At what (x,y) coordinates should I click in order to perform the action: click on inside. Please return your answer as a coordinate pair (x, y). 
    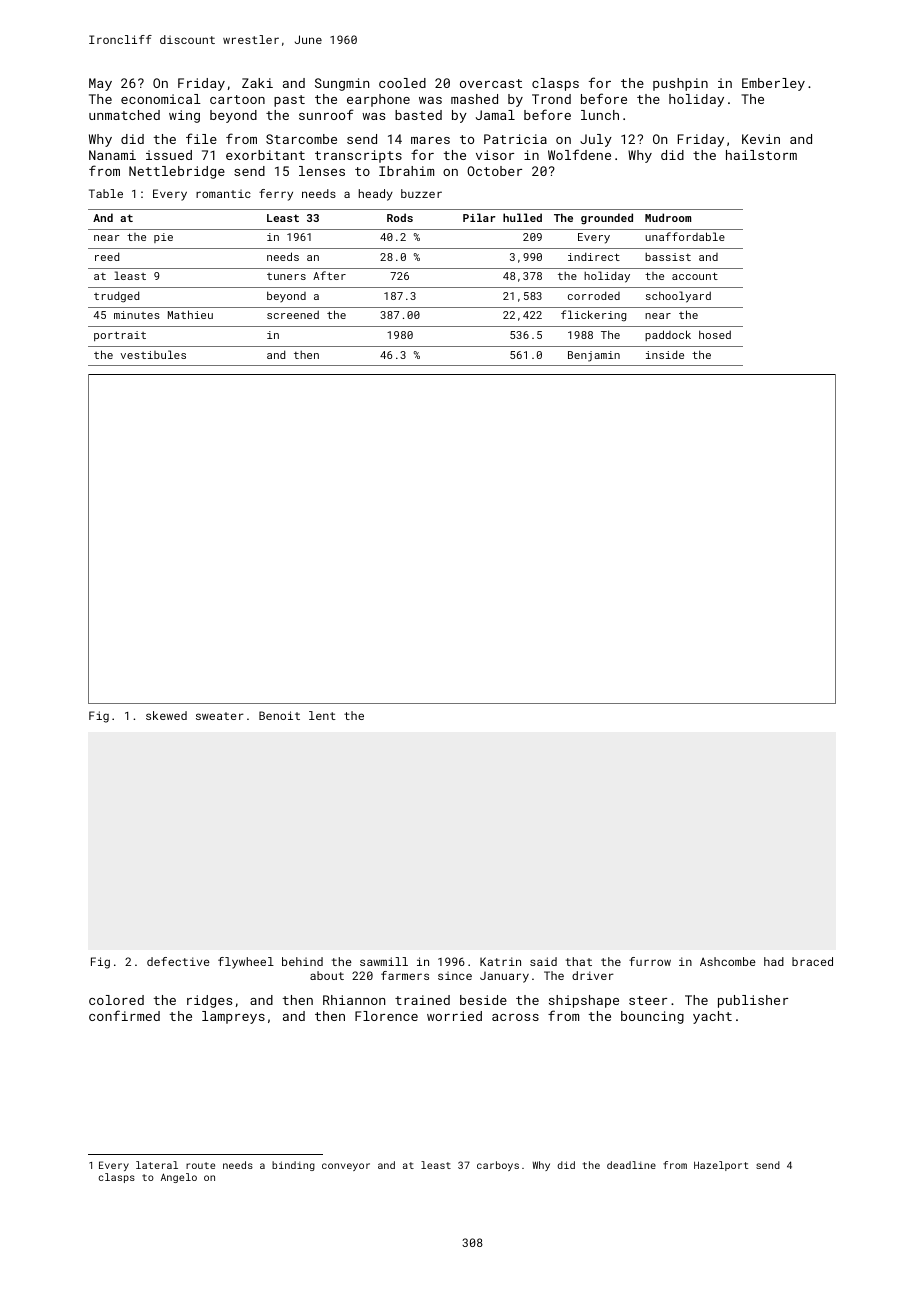
    Looking at the image, I should click on (665, 354).
